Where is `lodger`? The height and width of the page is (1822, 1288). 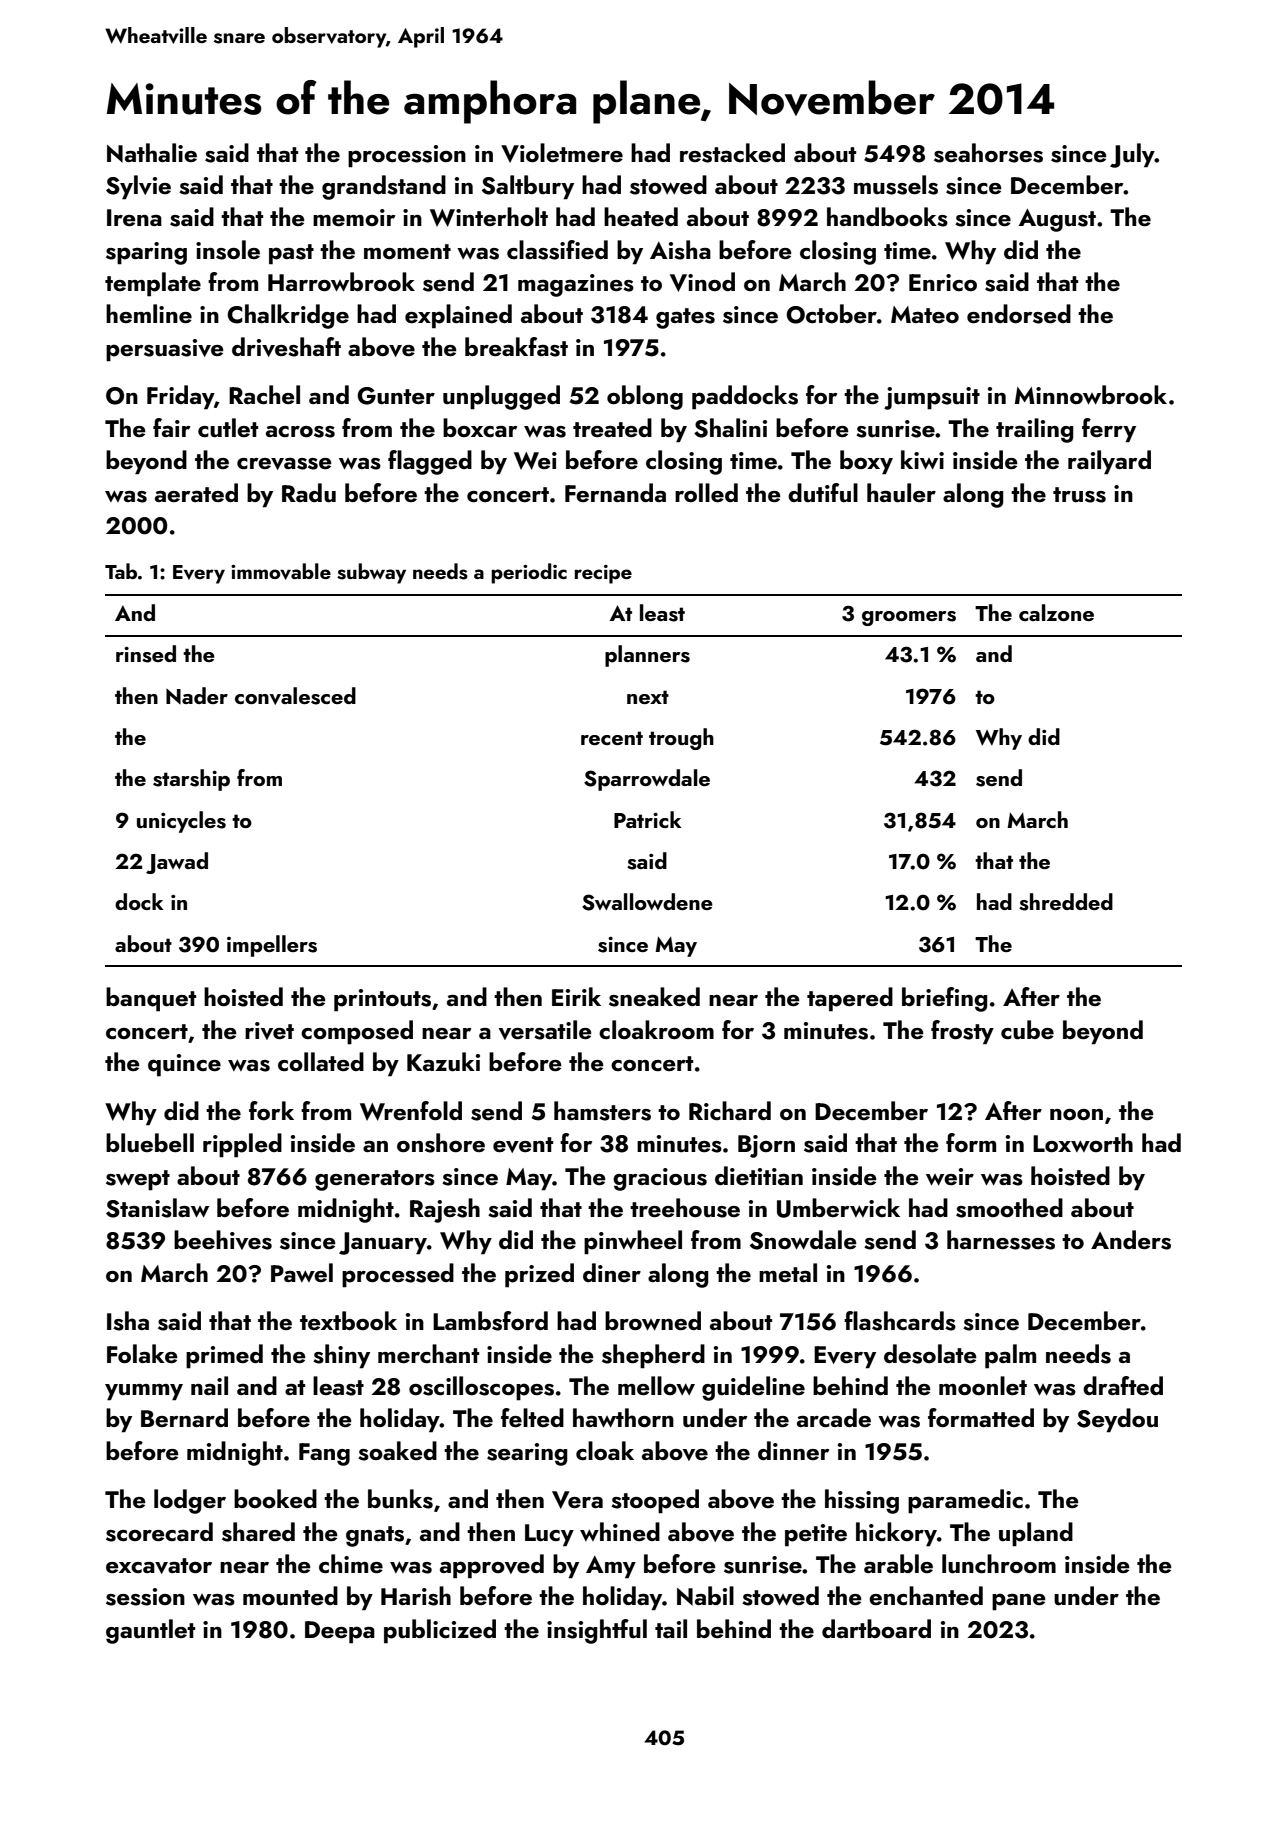
lodger is located at coordinates (190, 1501).
